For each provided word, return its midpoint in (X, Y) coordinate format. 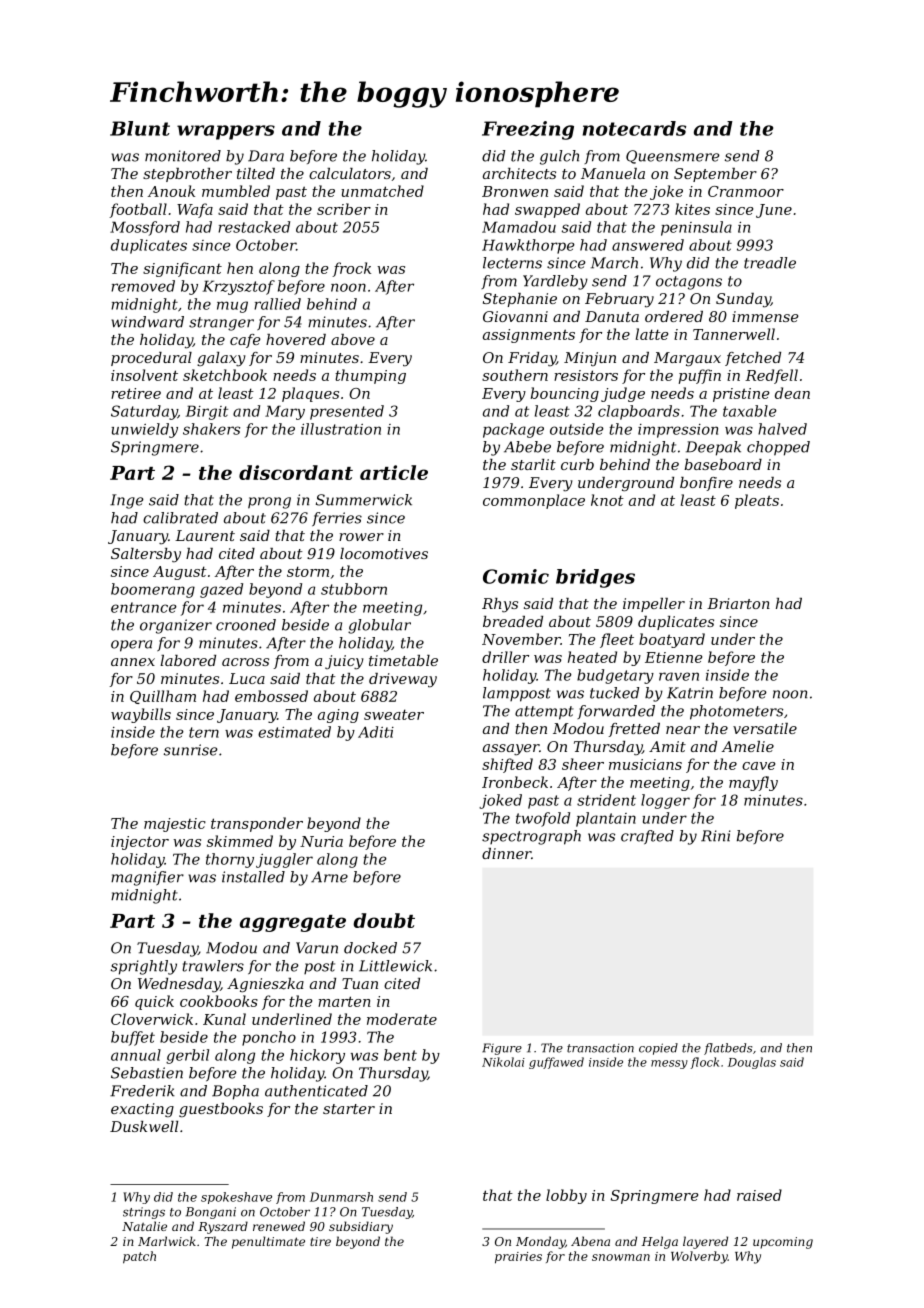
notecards (634, 128)
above (353, 339)
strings (144, 1213)
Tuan (360, 983)
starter (349, 1109)
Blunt (140, 128)
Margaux (687, 359)
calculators (350, 173)
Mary (285, 412)
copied (658, 1049)
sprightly (144, 967)
